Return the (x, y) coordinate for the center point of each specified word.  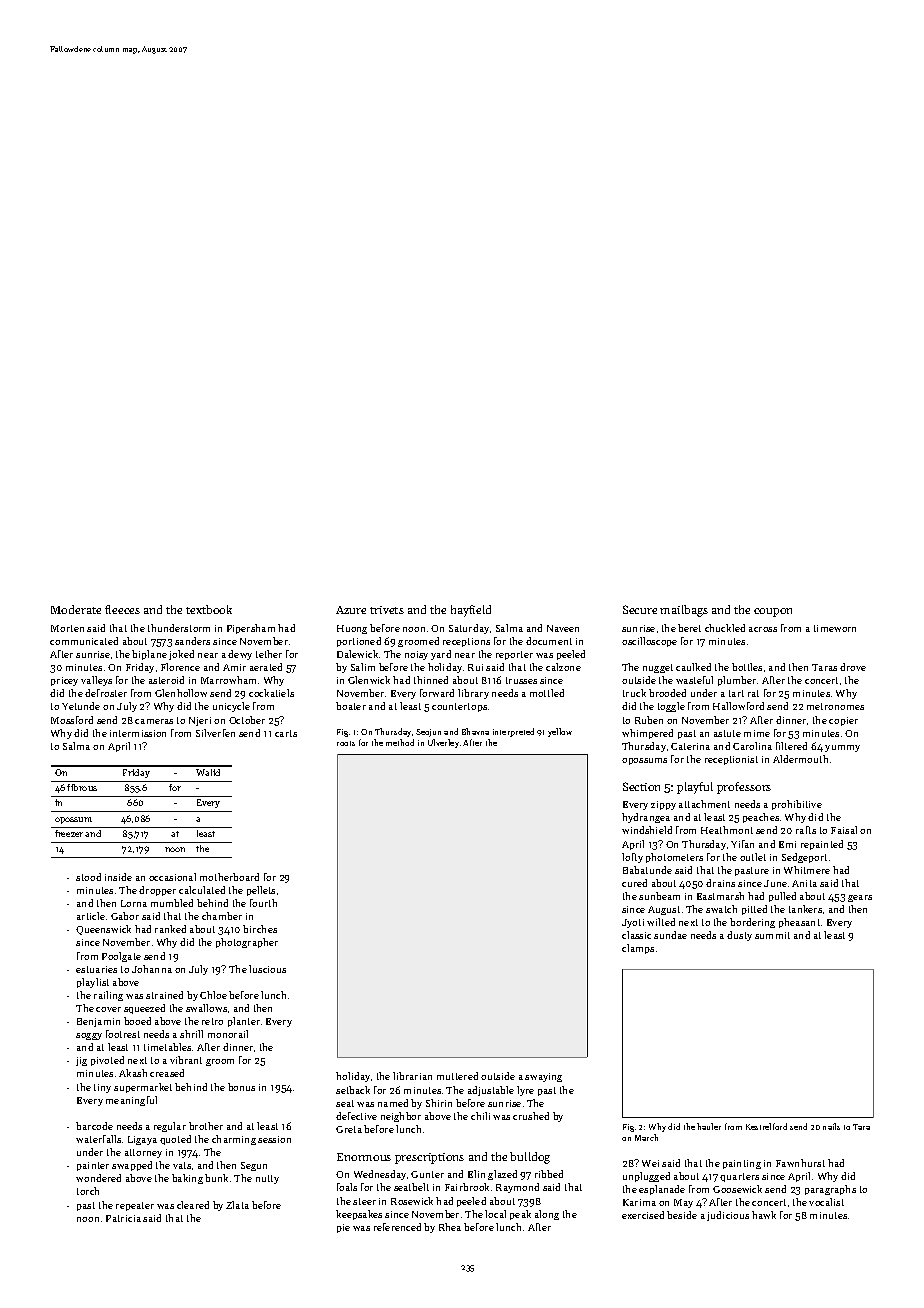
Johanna (152, 969)
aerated (266, 667)
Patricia (123, 1218)
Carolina (752, 746)
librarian (412, 1076)
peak (520, 1215)
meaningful (131, 1101)
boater (351, 706)
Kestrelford (766, 1126)
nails (831, 1126)
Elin (476, 1174)
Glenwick (369, 680)
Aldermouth (800, 759)
